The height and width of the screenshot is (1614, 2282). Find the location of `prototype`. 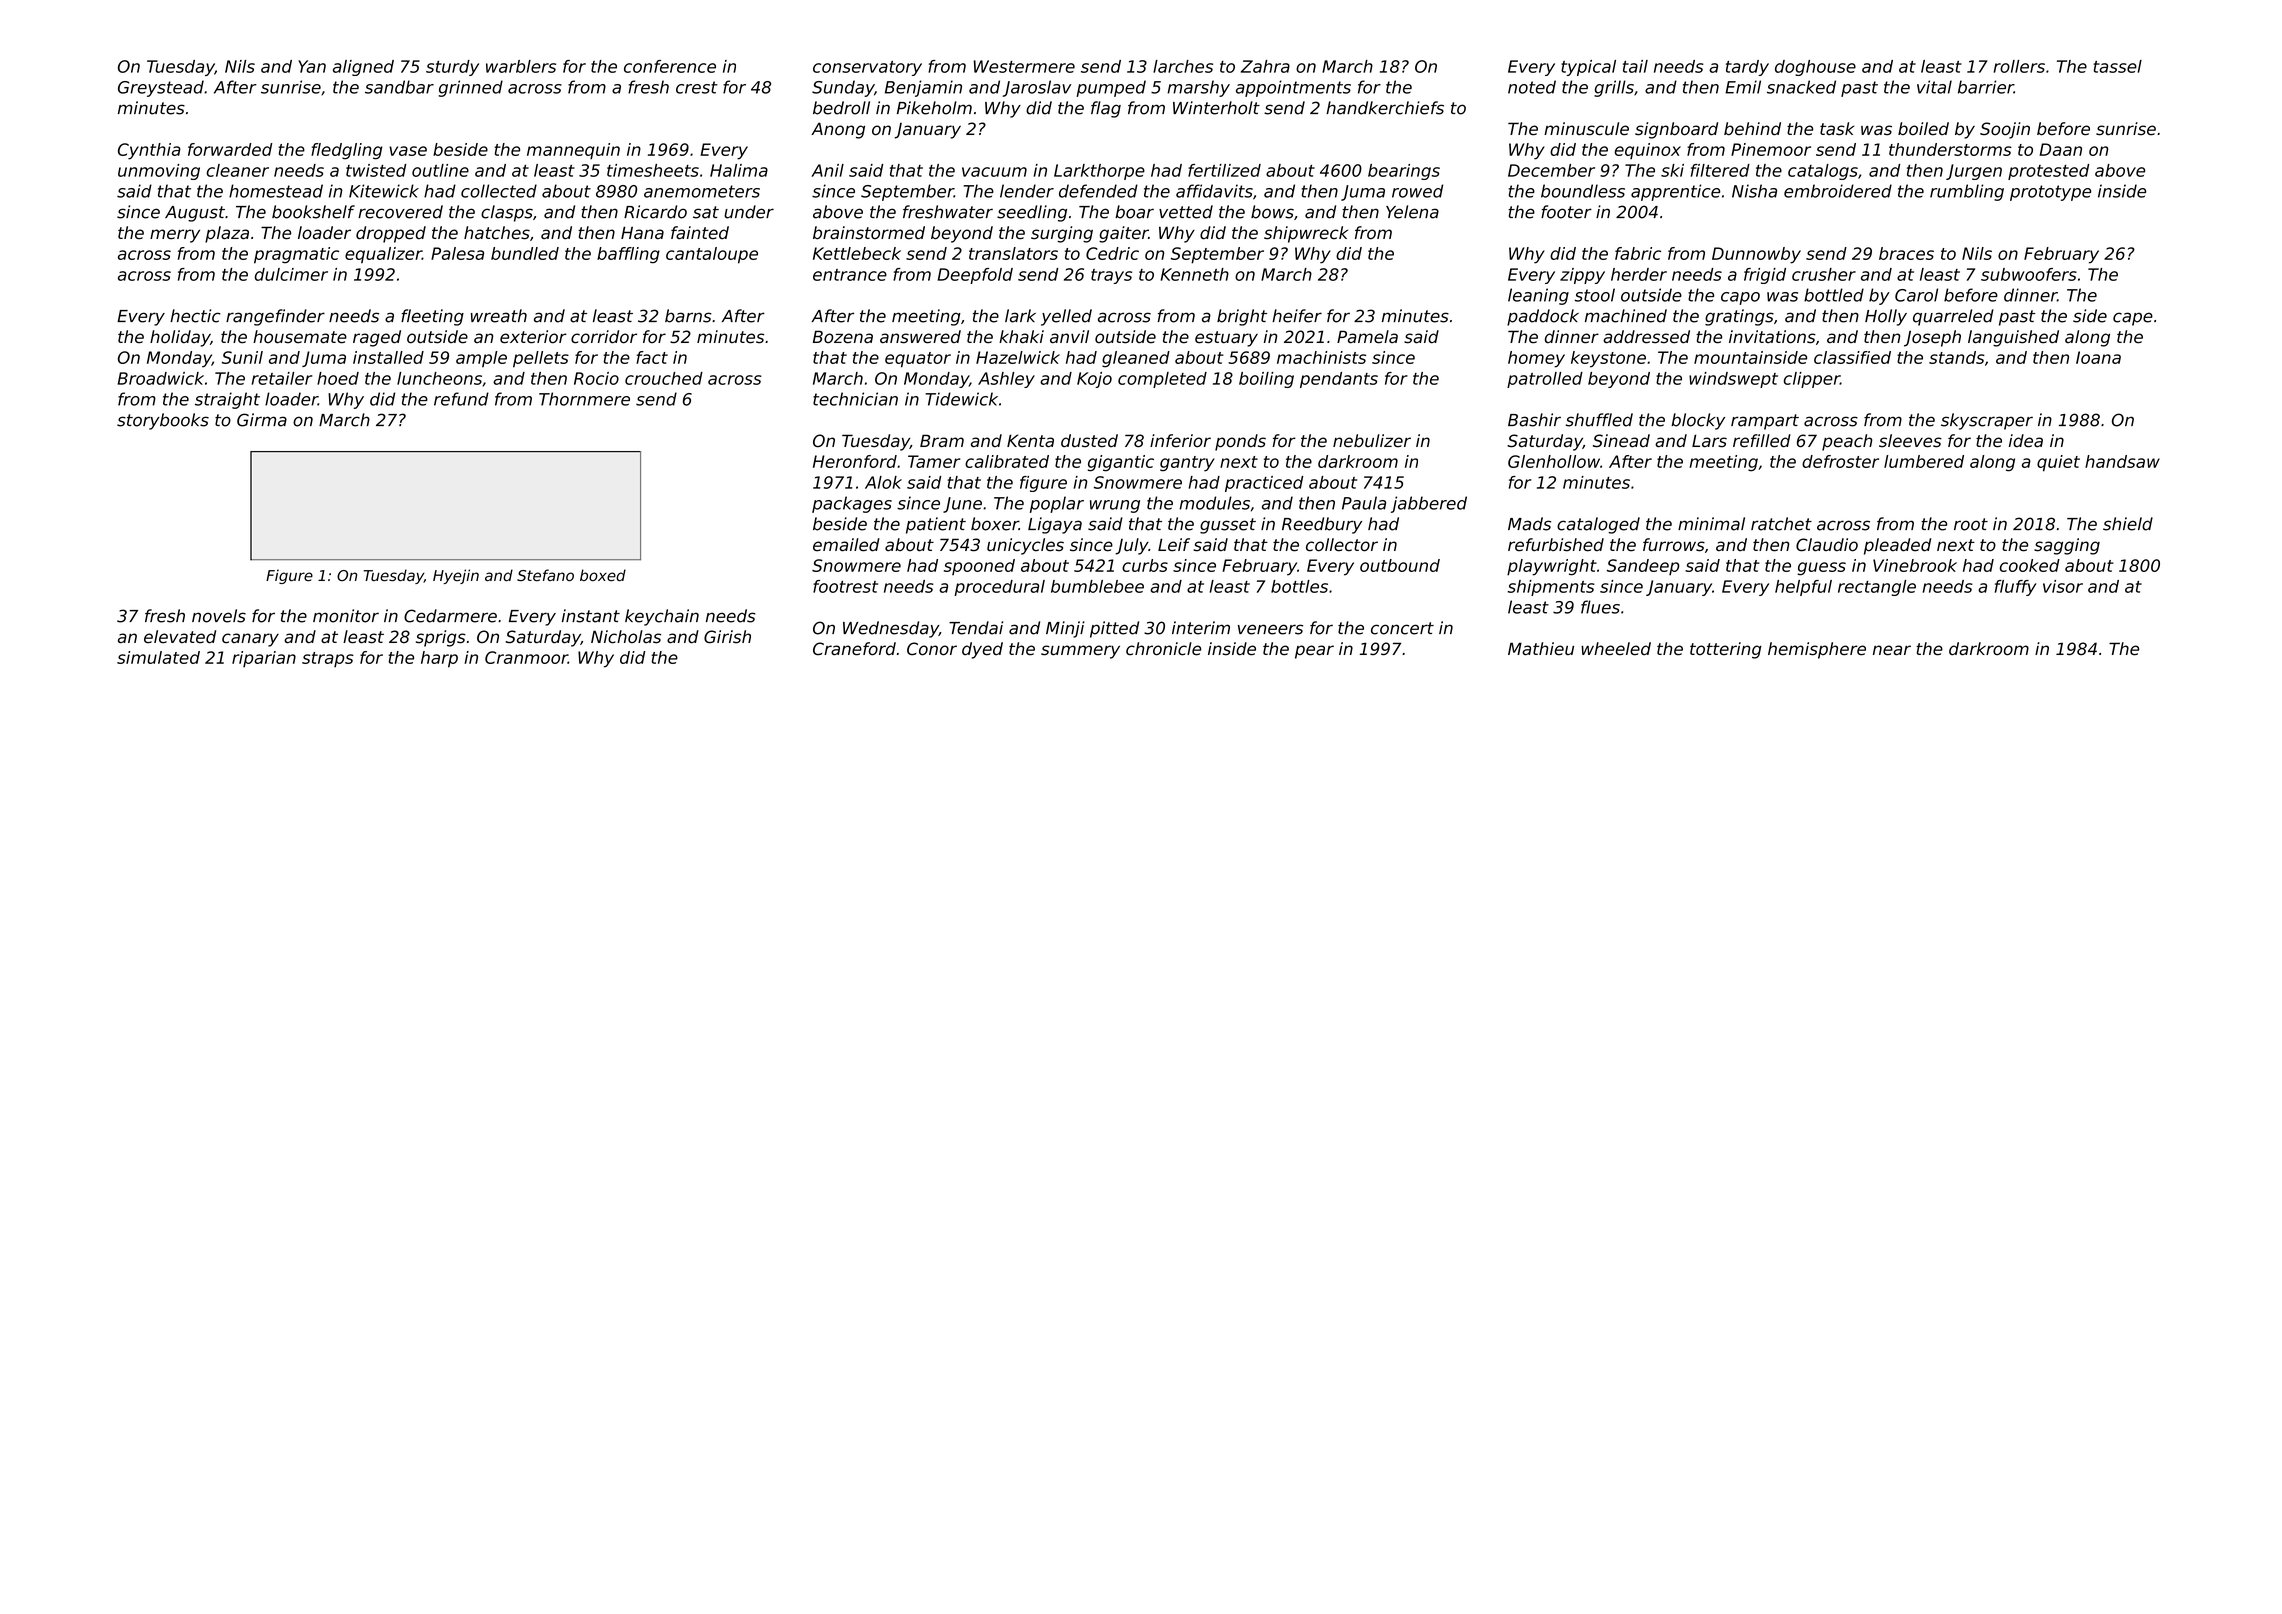

prototype is located at coordinates (2050, 193).
